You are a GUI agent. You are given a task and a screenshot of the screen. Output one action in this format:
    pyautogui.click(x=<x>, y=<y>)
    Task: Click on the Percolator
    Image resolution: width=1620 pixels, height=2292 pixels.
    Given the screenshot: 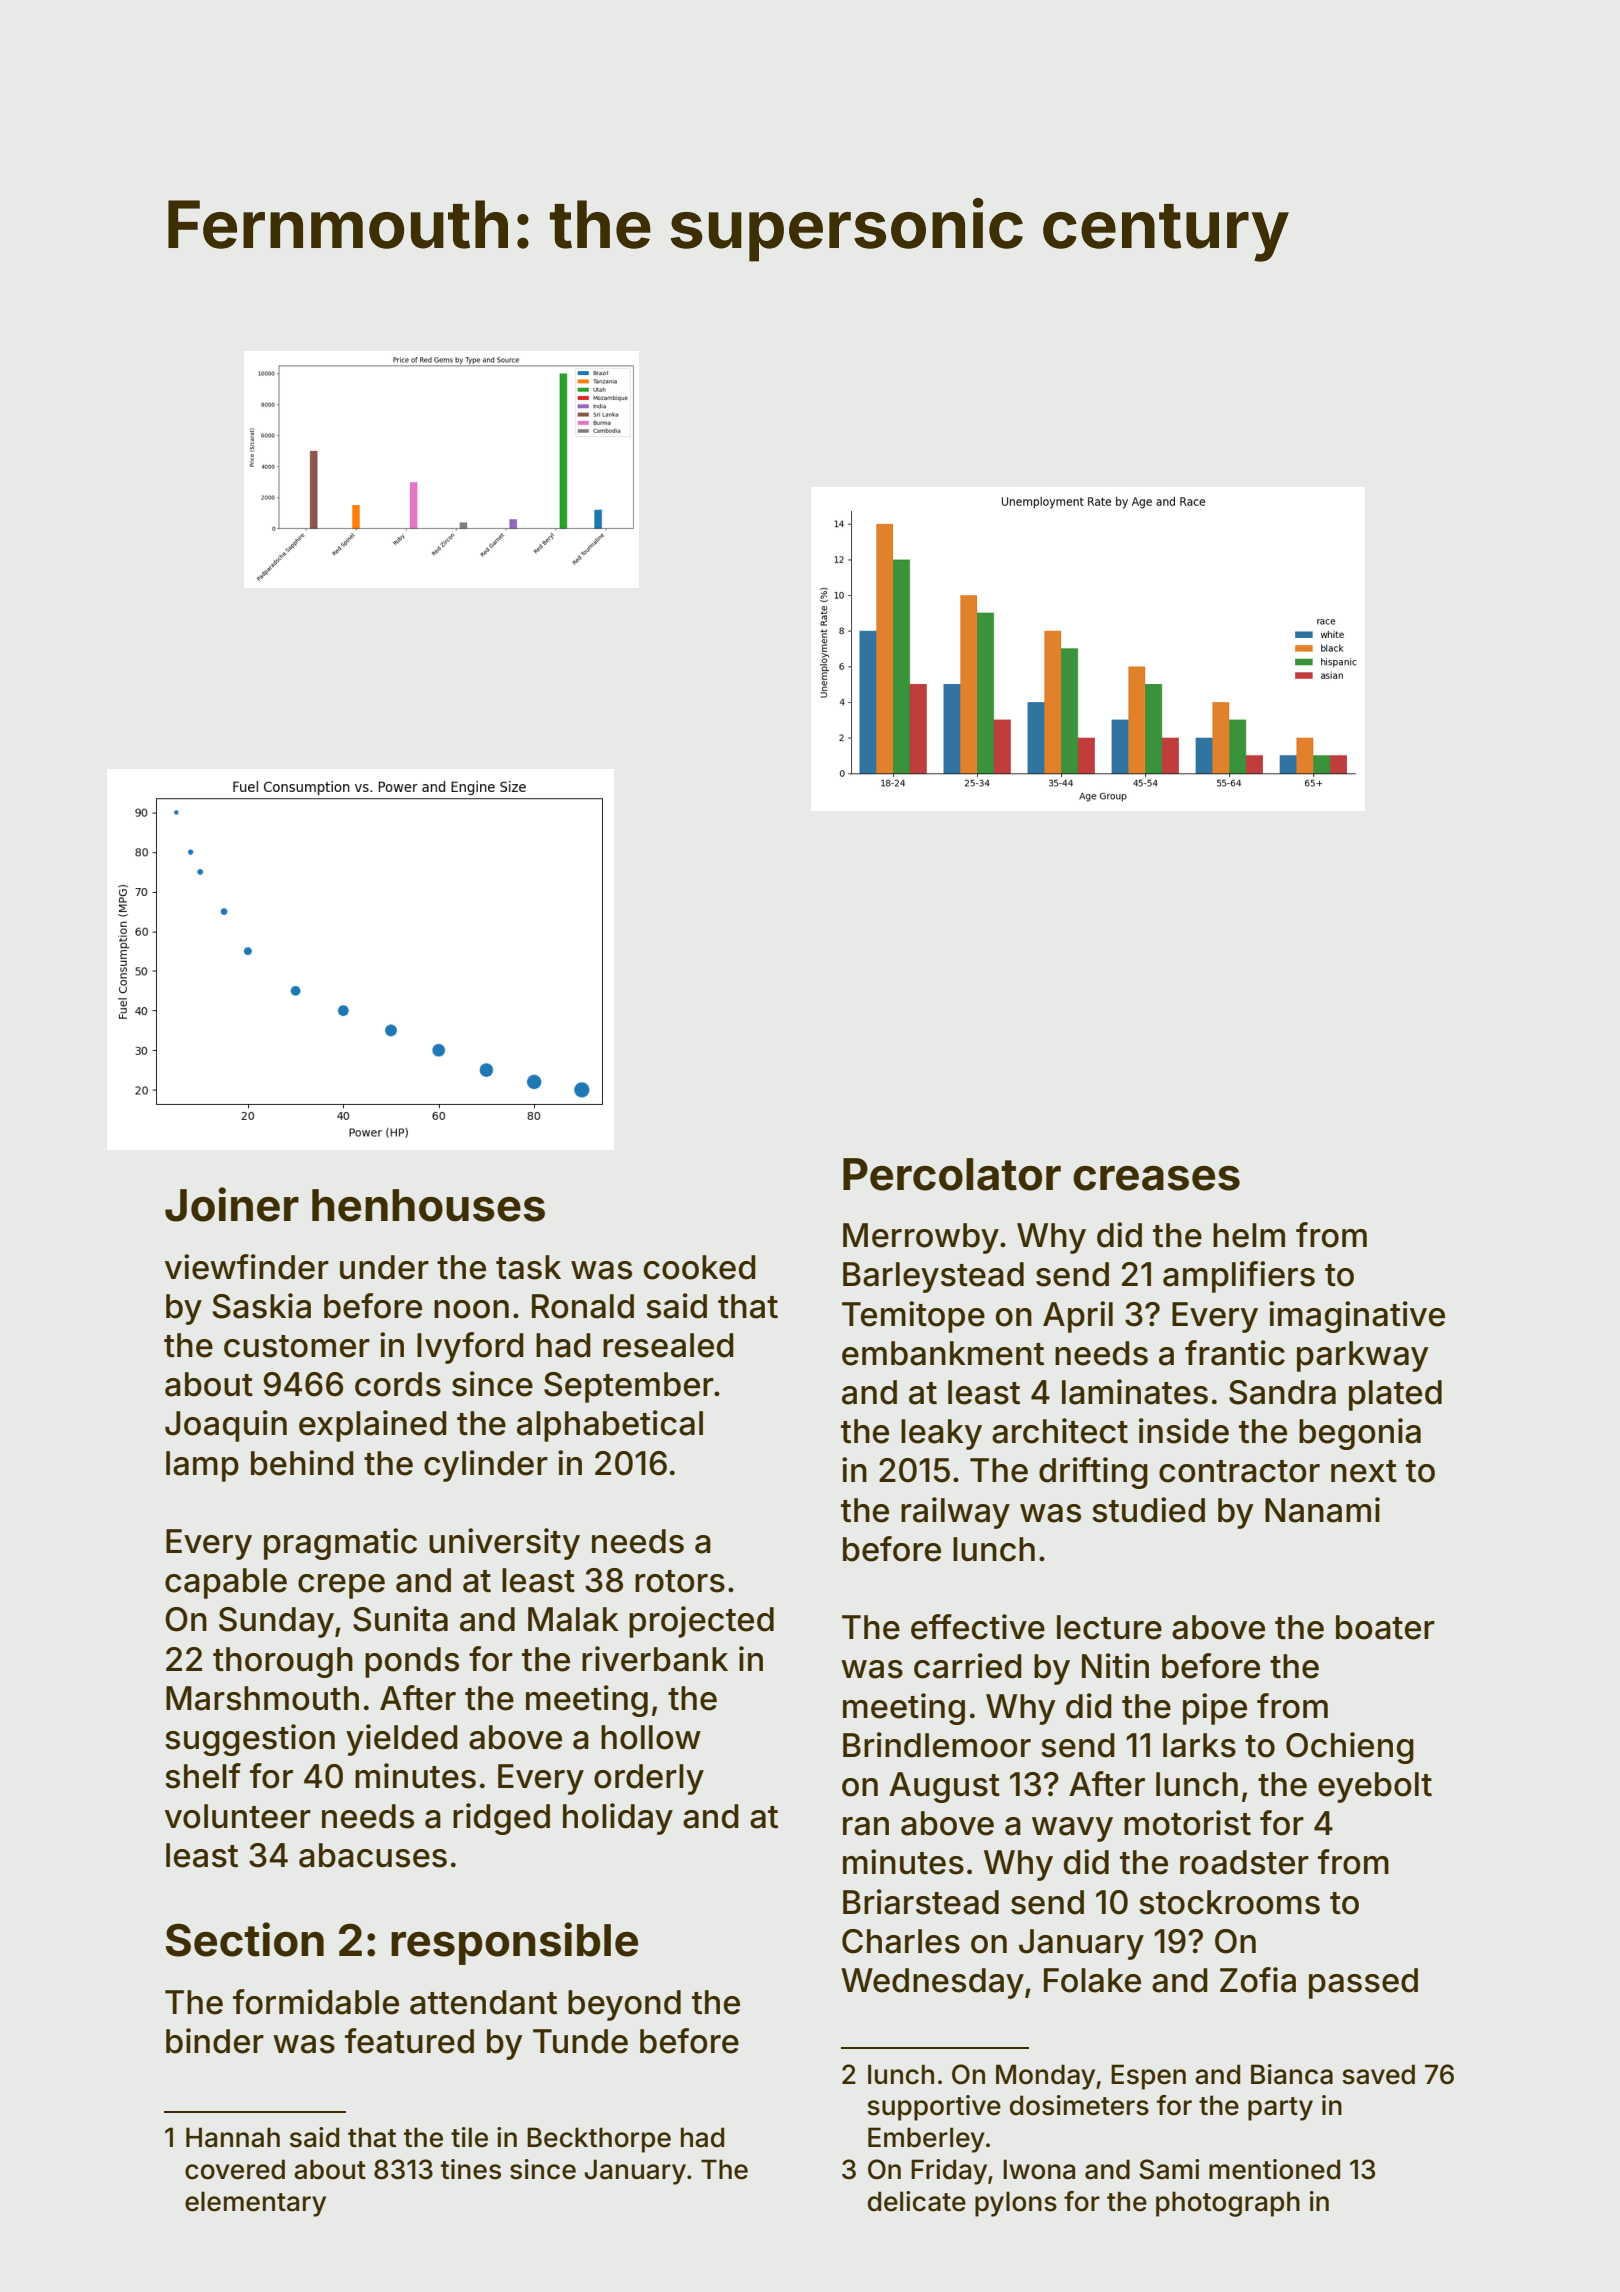 What is the action you would take?
    pyautogui.click(x=952, y=1174)
